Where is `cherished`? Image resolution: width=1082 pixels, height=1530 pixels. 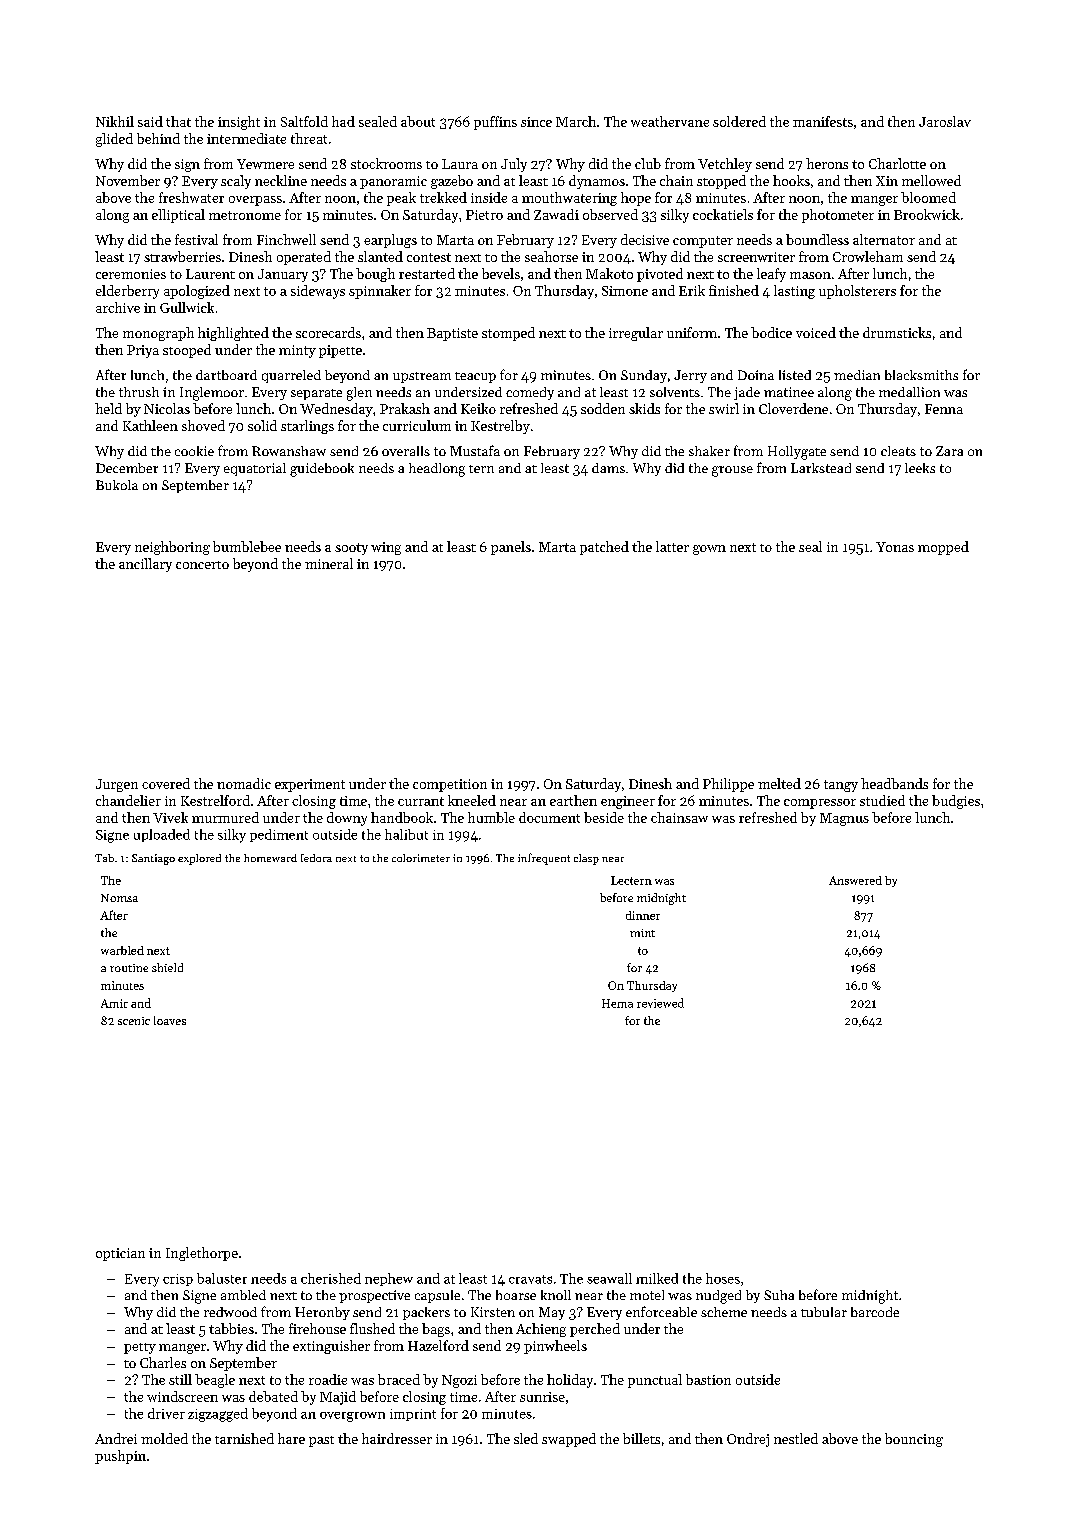 cherished is located at coordinates (331, 1278).
